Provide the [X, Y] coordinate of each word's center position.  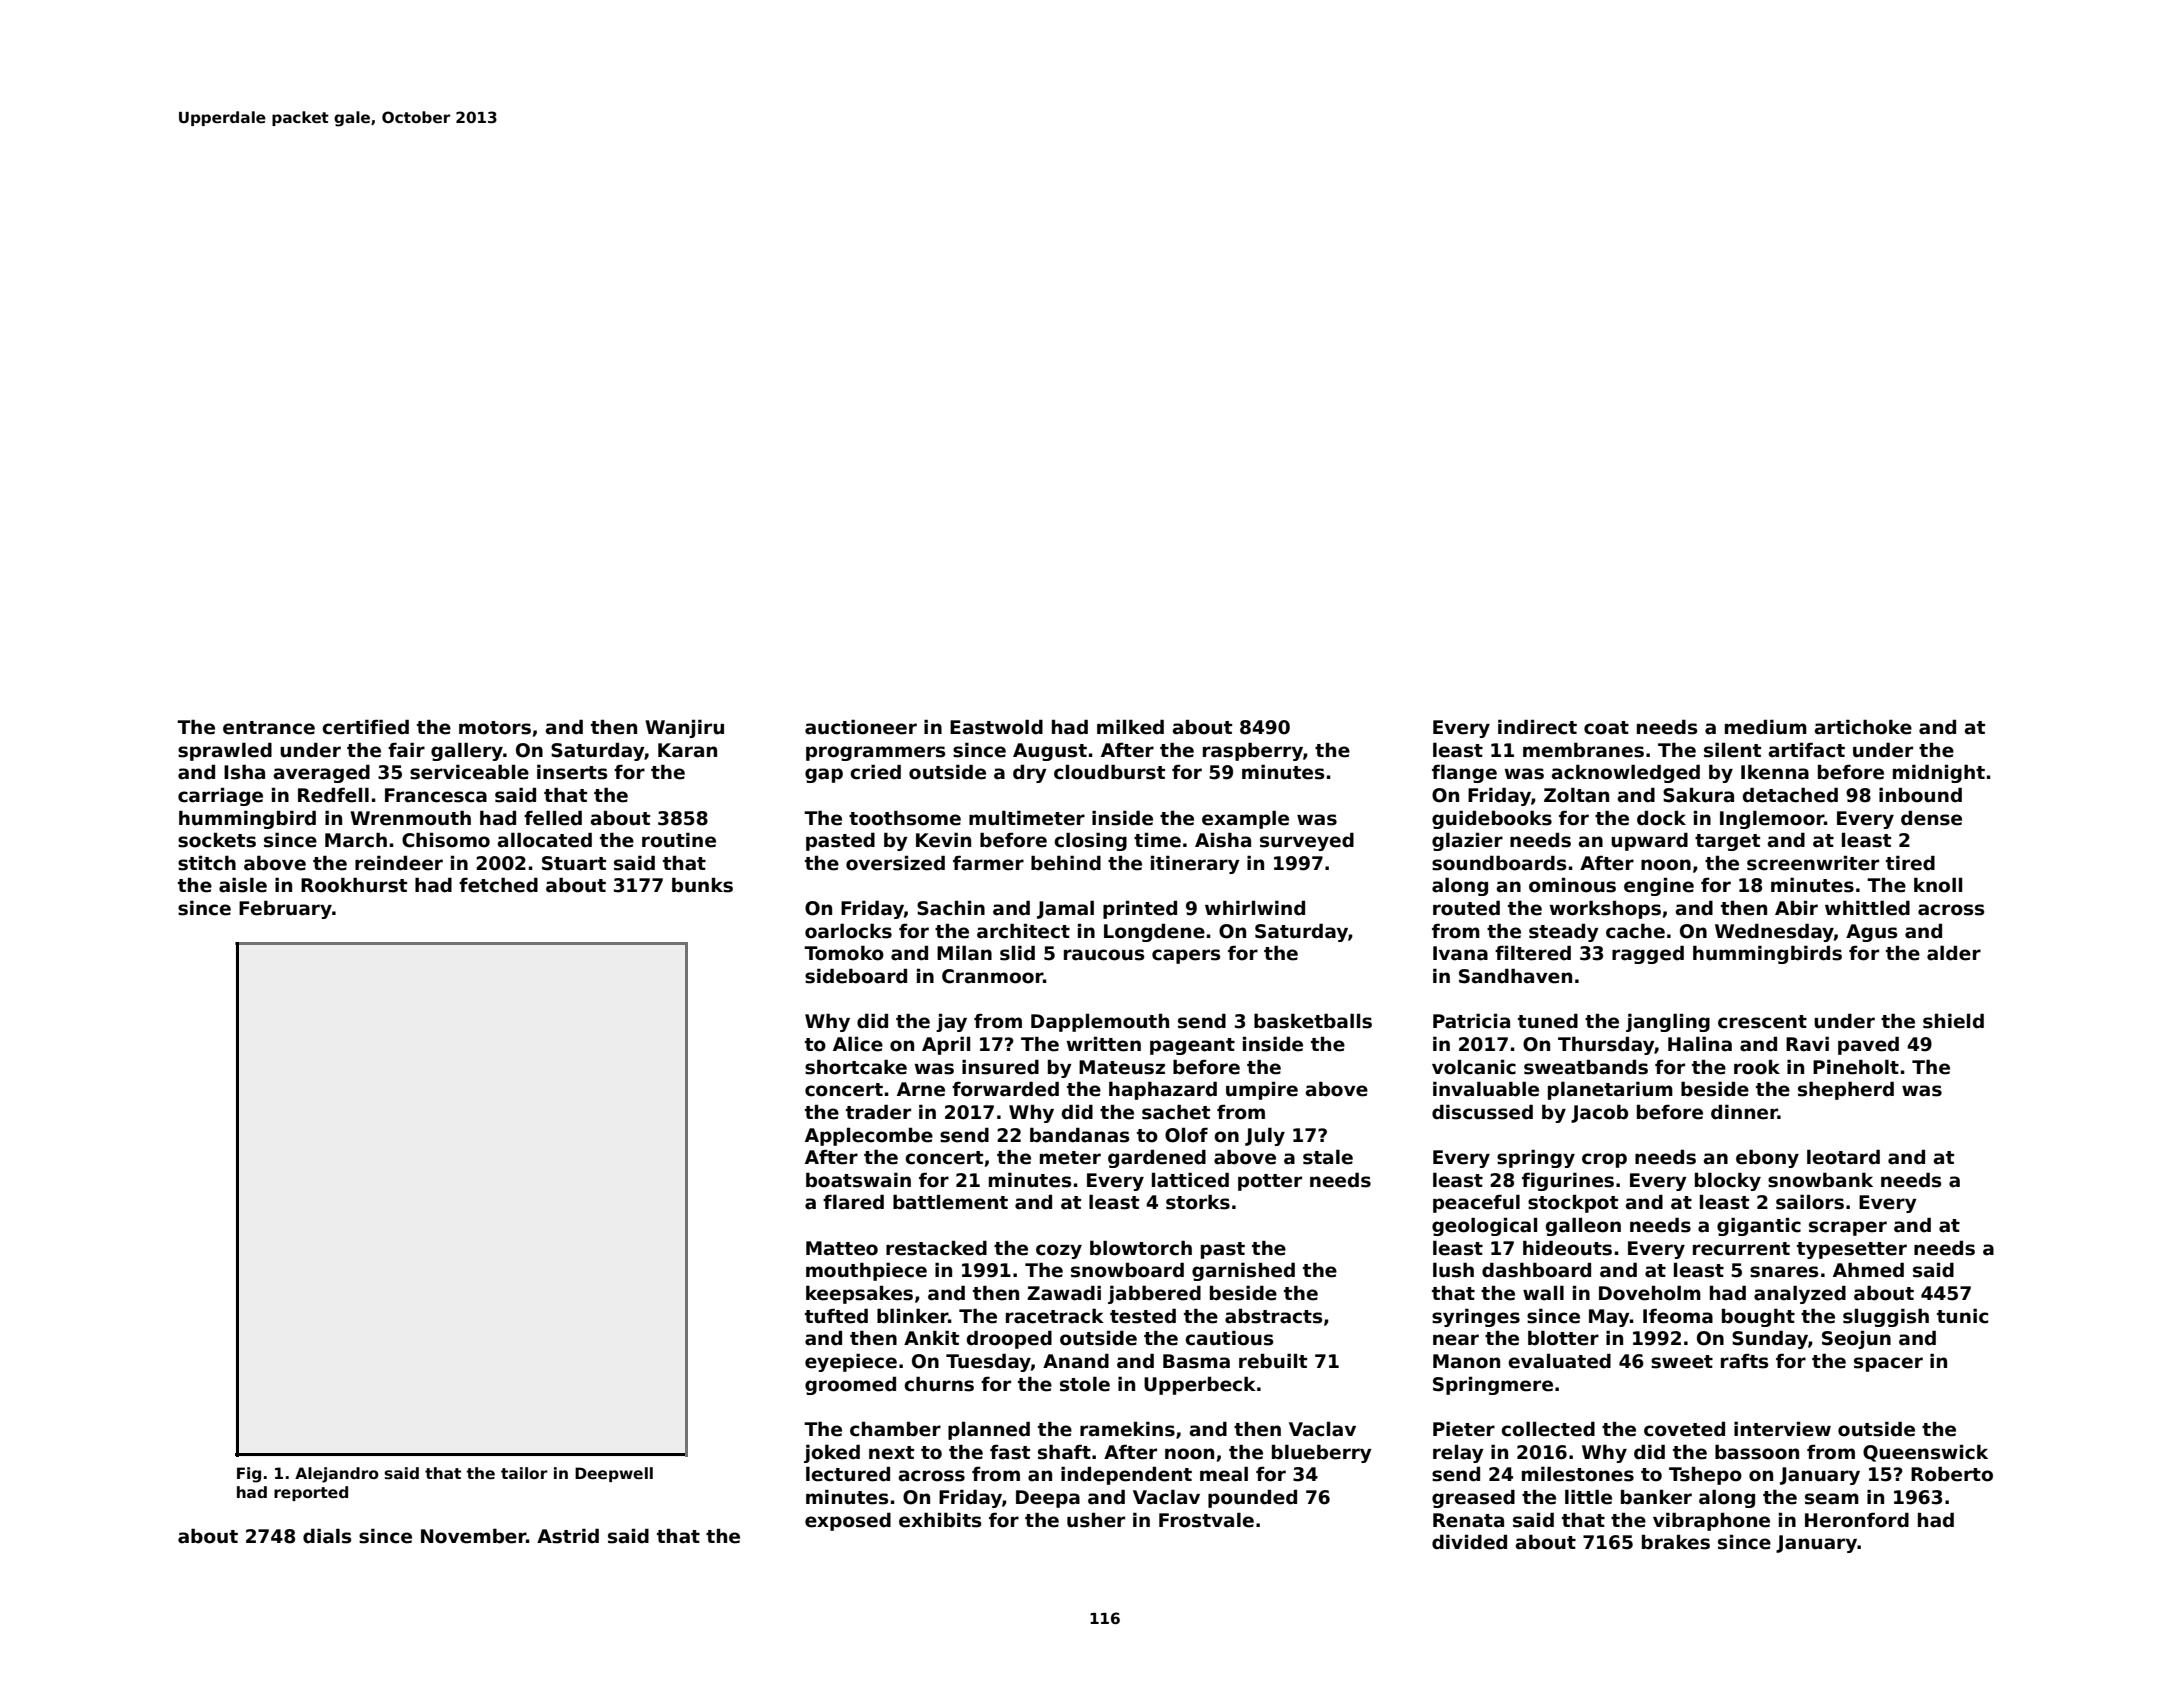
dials [327, 1536]
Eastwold [996, 727]
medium [1766, 727]
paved [1868, 1045]
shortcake [856, 1067]
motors [495, 728]
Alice [858, 1044]
